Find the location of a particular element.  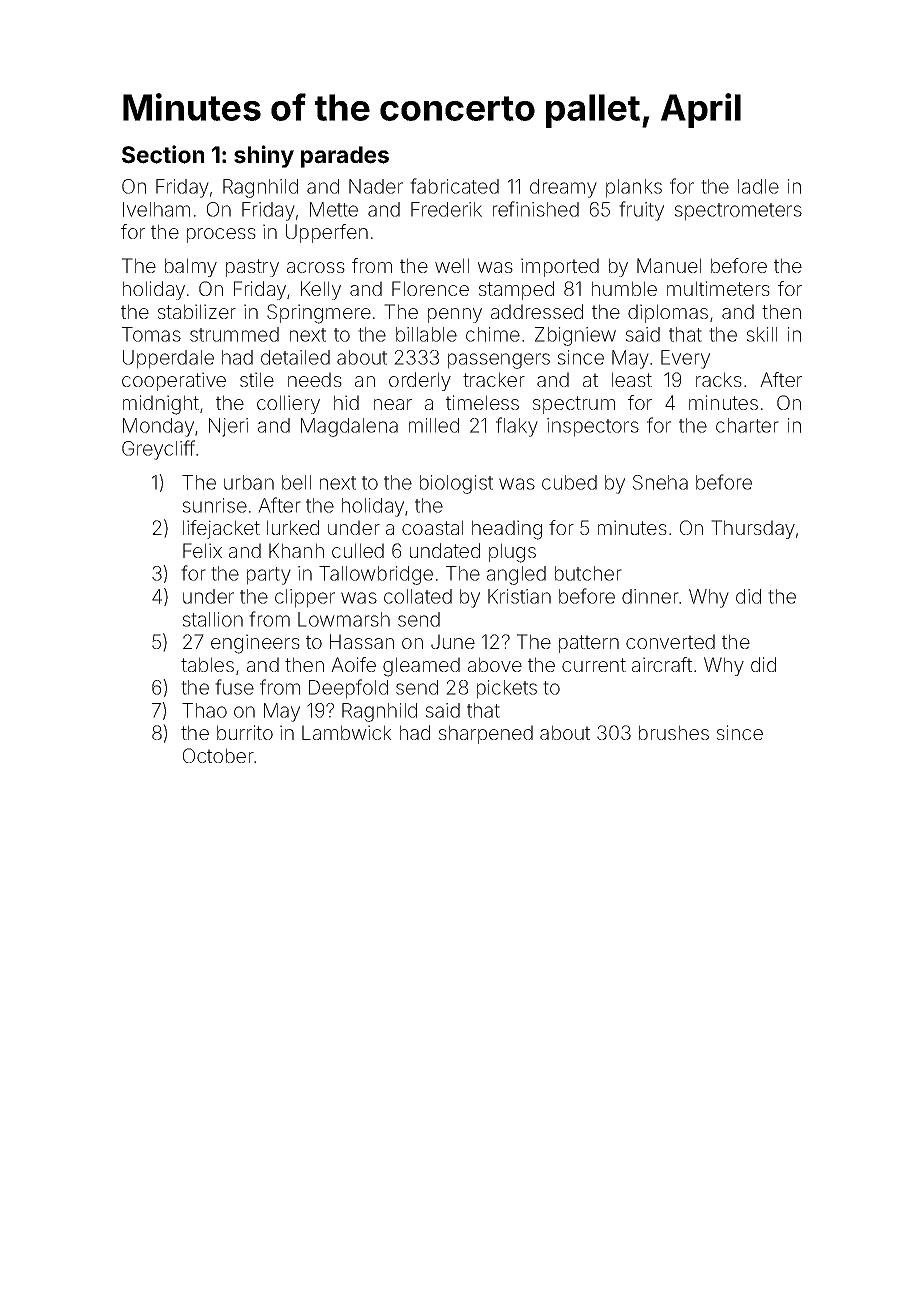

biologist is located at coordinates (456, 484).
